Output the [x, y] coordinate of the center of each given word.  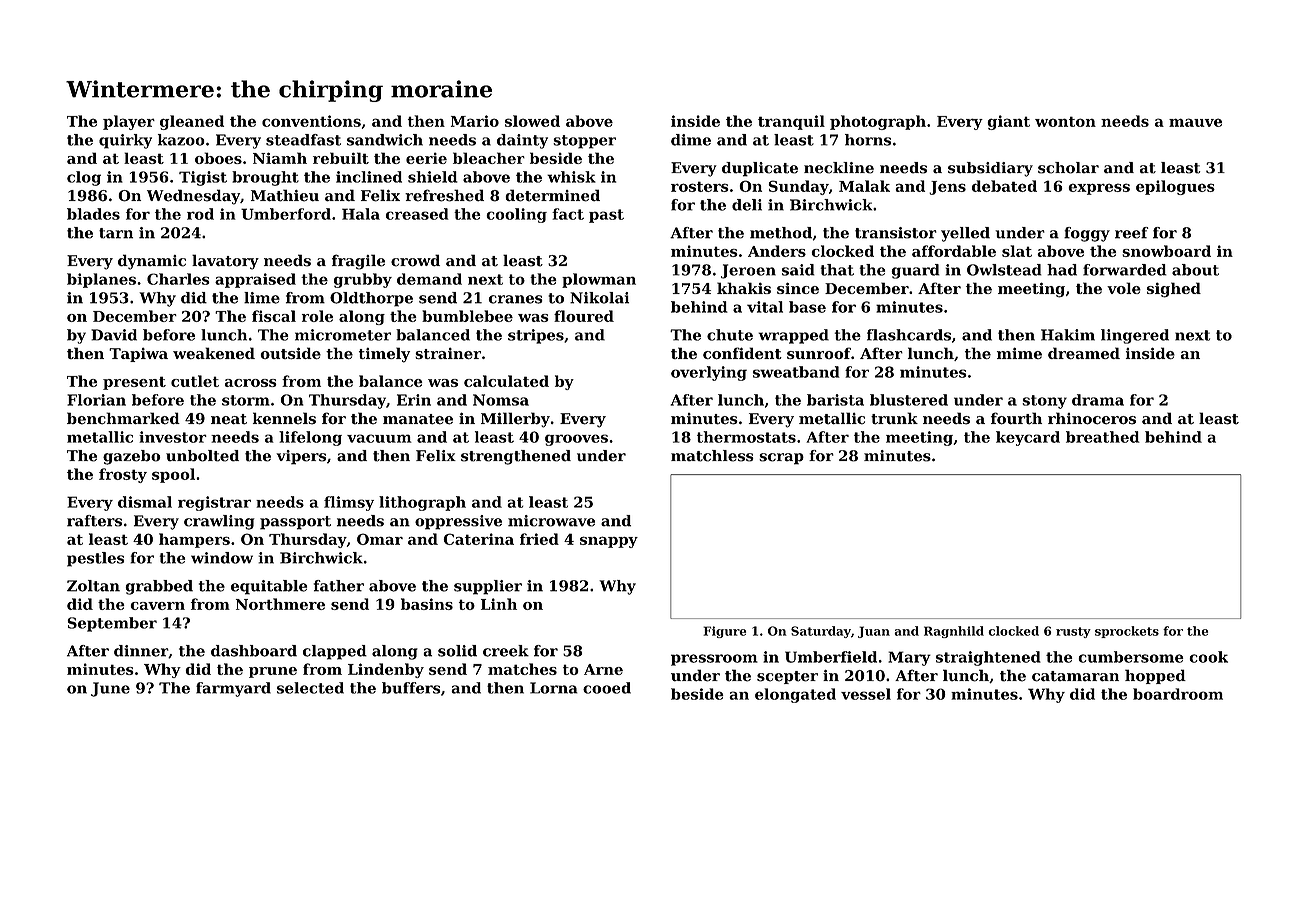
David [114, 335]
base [807, 307]
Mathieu [285, 195]
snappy [609, 542]
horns [868, 140]
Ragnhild [954, 632]
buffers [411, 688]
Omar [380, 539]
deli [747, 205]
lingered [1135, 336]
